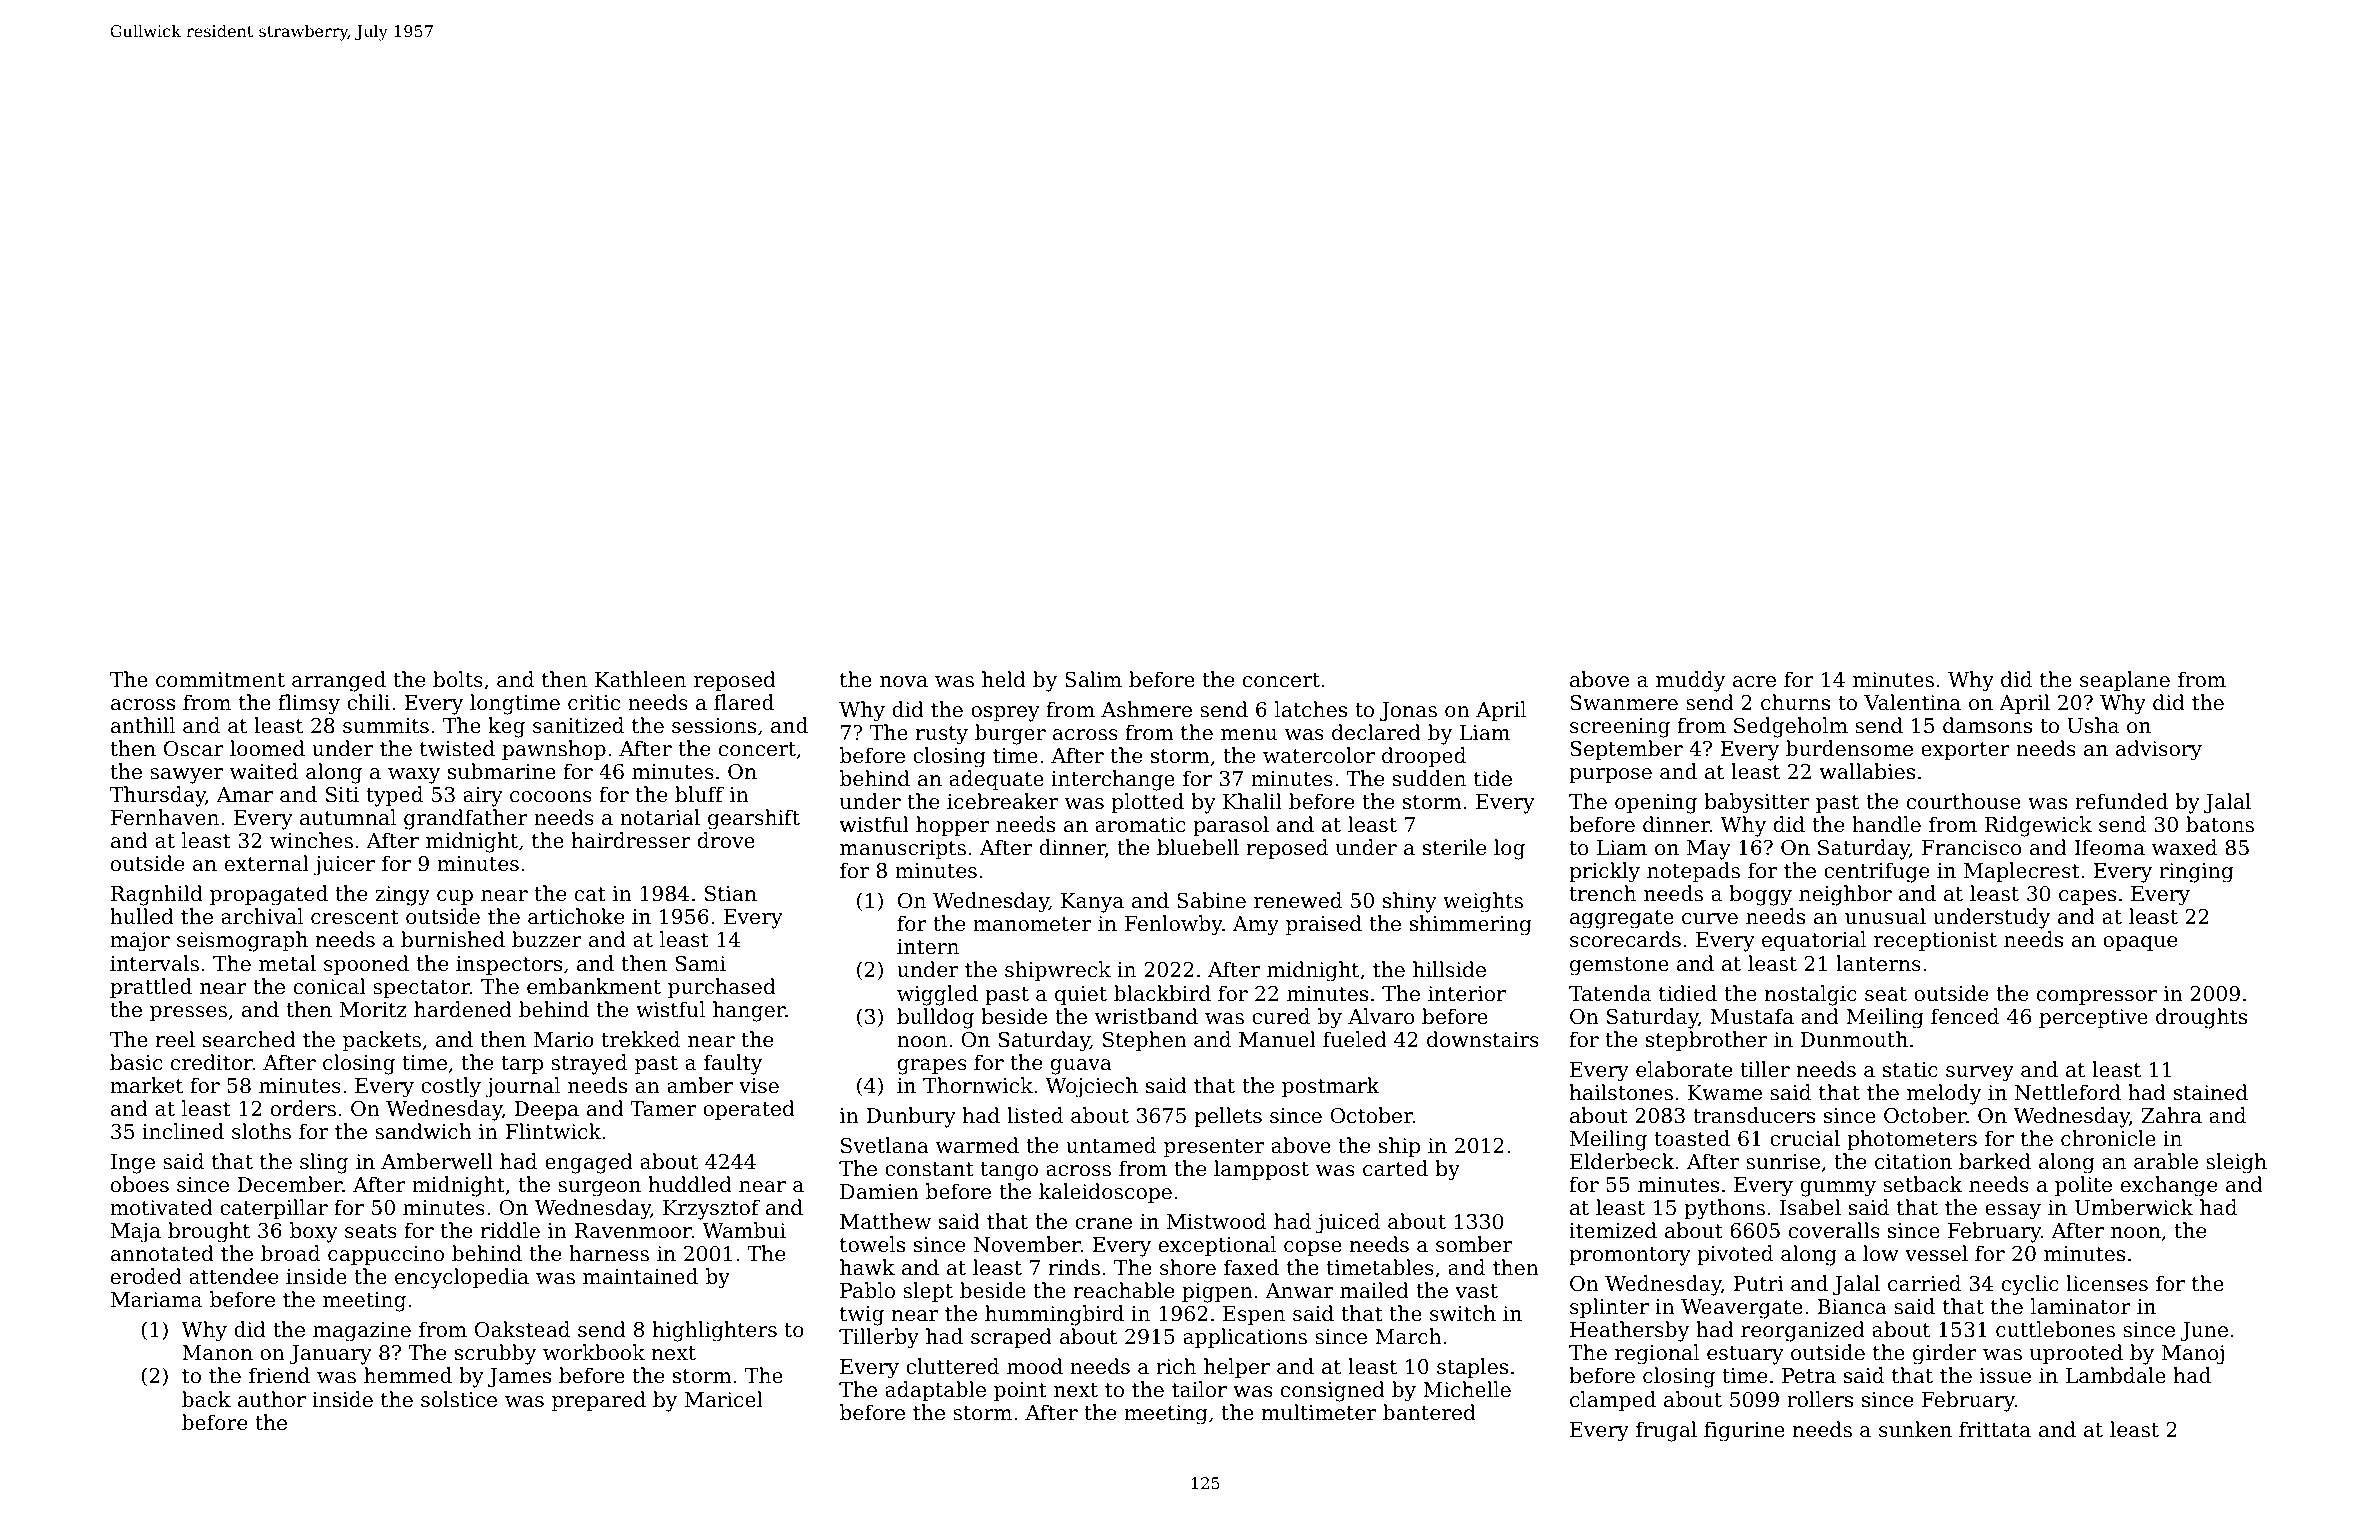 This image has height=1540, width=2380. I want to click on Salim, so click(1093, 679).
